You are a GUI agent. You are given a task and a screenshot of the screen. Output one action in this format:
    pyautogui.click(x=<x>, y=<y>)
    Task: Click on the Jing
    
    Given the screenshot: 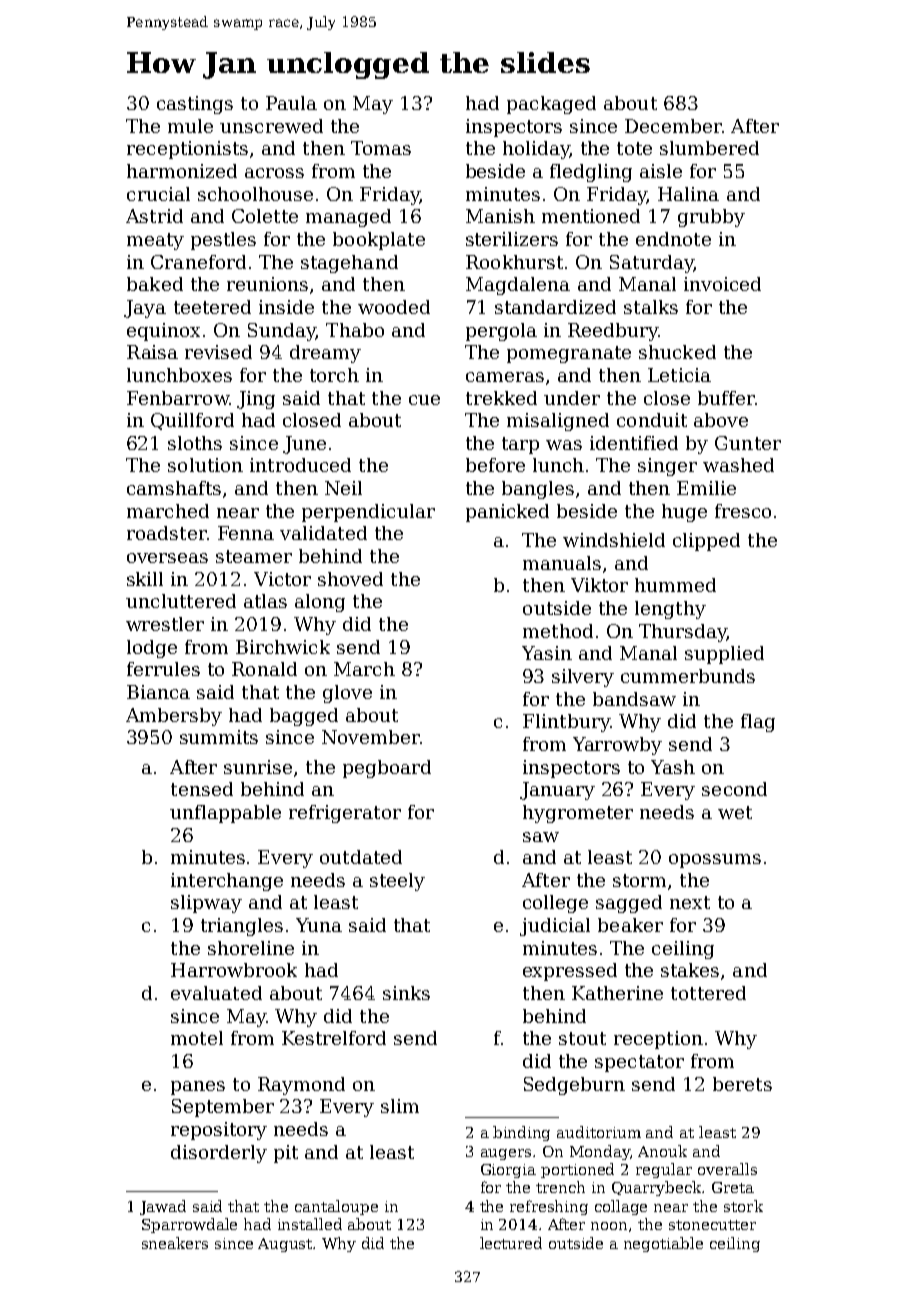 What is the action you would take?
    pyautogui.click(x=256, y=400)
